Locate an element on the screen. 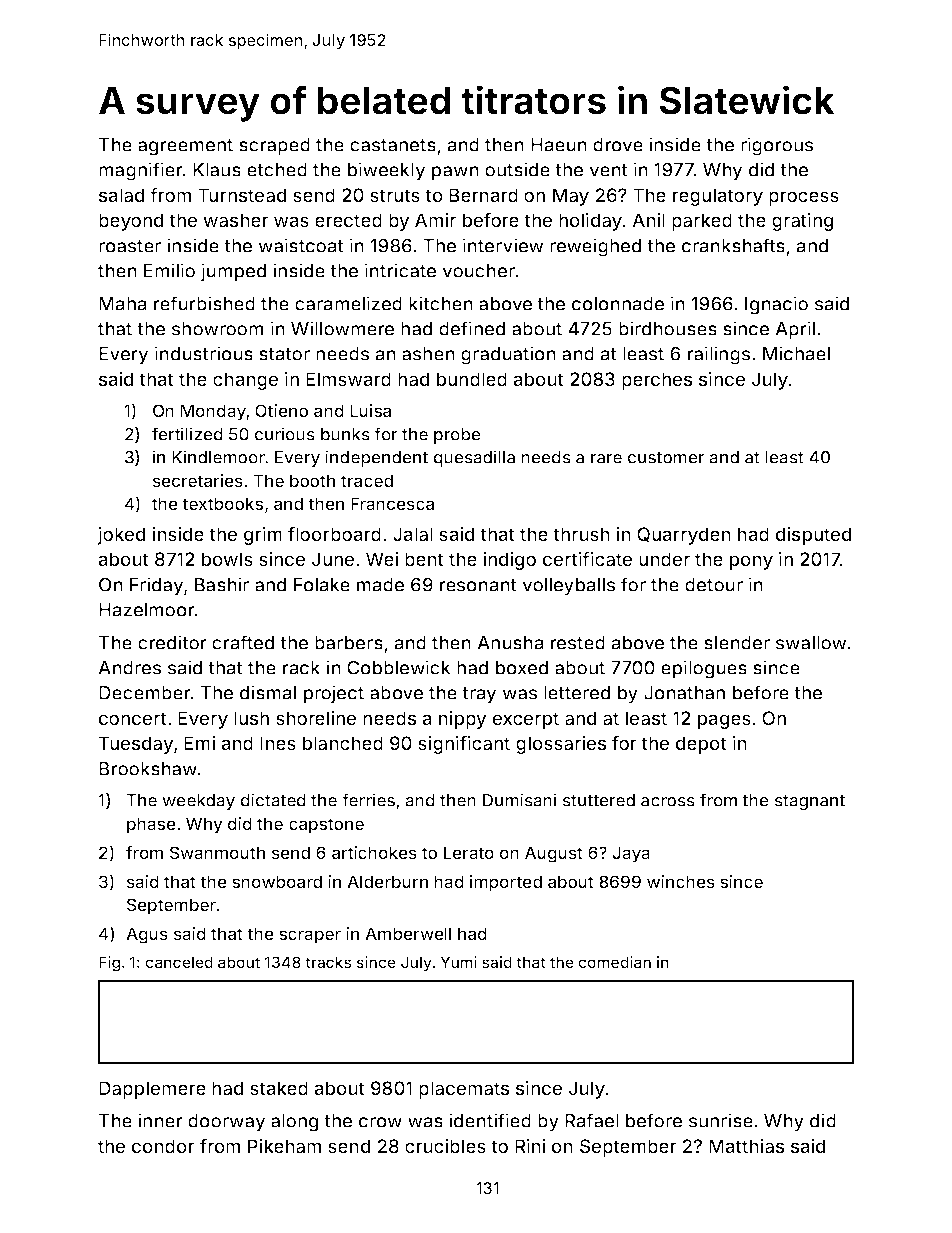 This screenshot has width=952, height=1233. Haeun is located at coordinates (559, 145).
